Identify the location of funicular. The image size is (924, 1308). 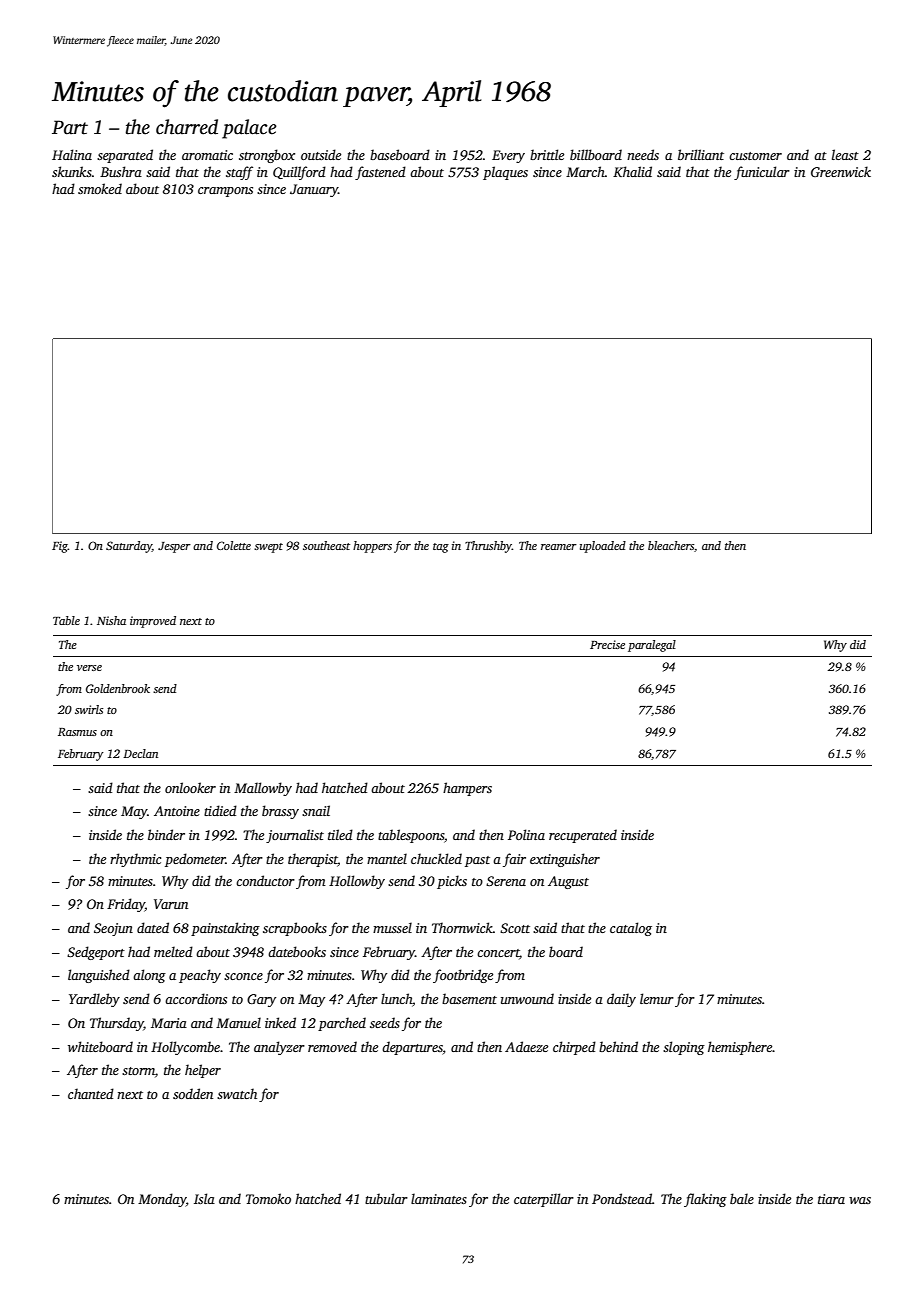
(762, 173).
